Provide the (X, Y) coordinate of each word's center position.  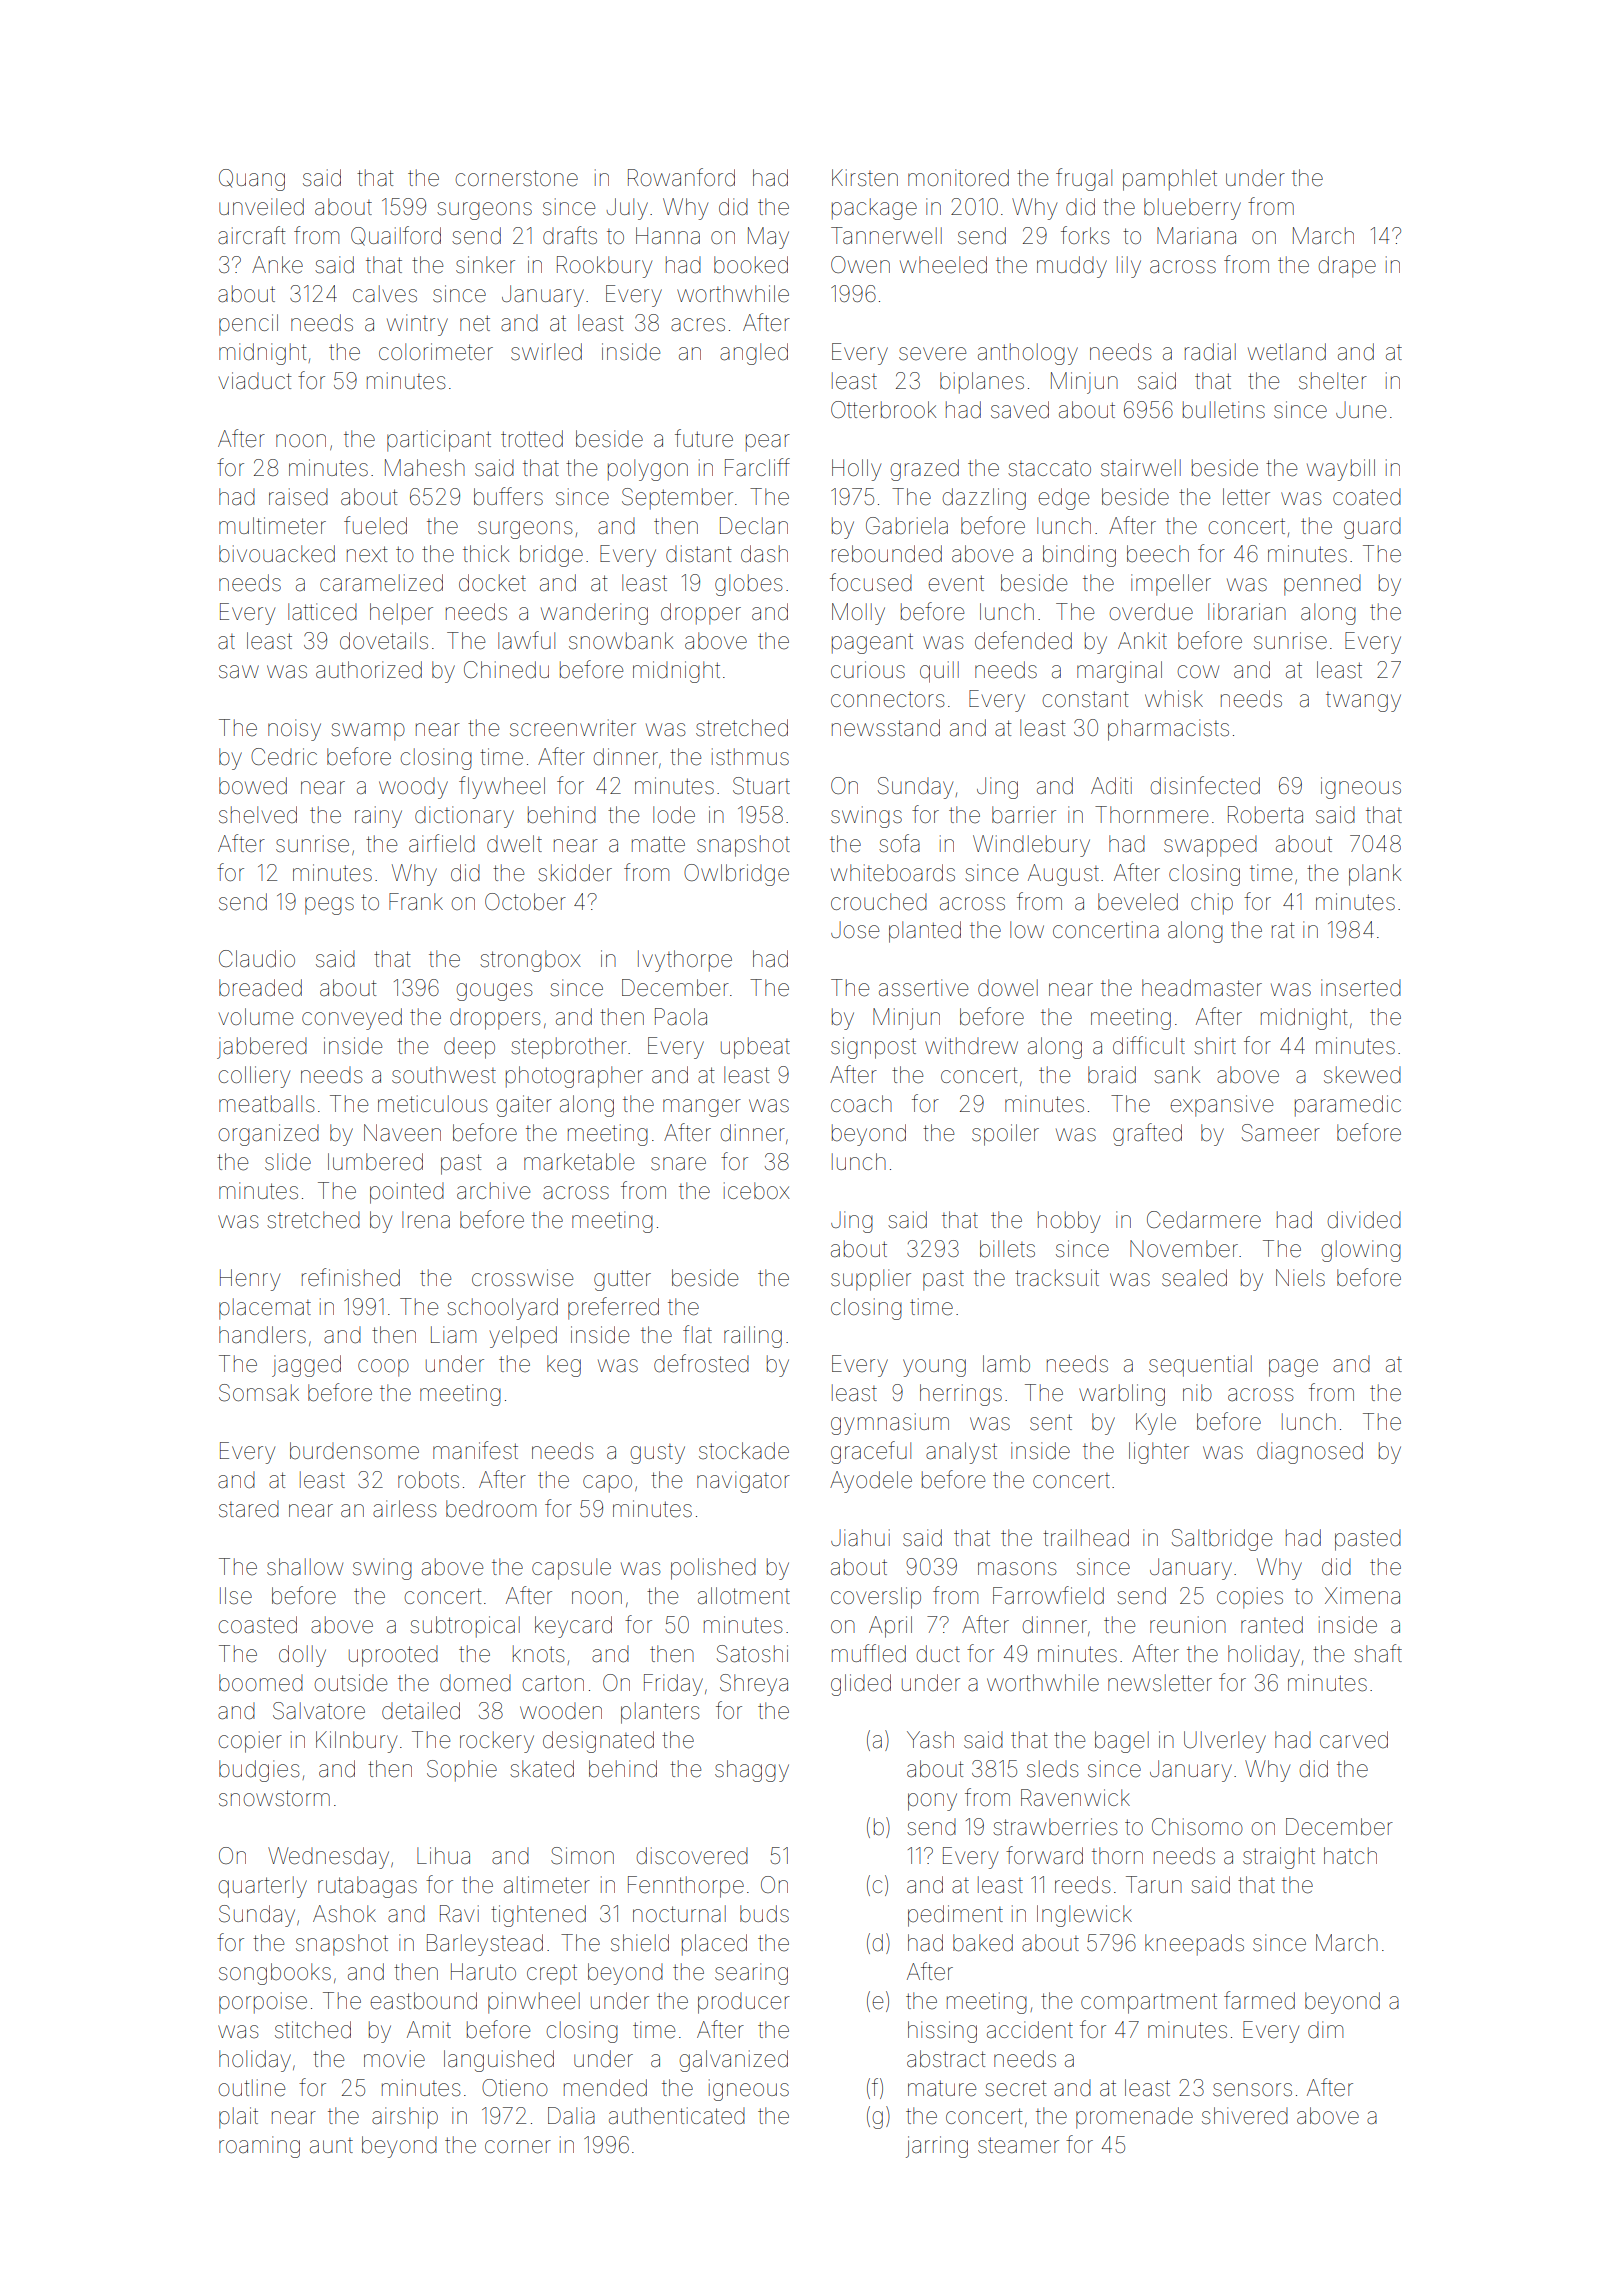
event (956, 583)
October (525, 902)
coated (1367, 497)
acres (698, 325)
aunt (331, 2146)
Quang (252, 180)
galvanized (733, 2061)
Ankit (1142, 640)
